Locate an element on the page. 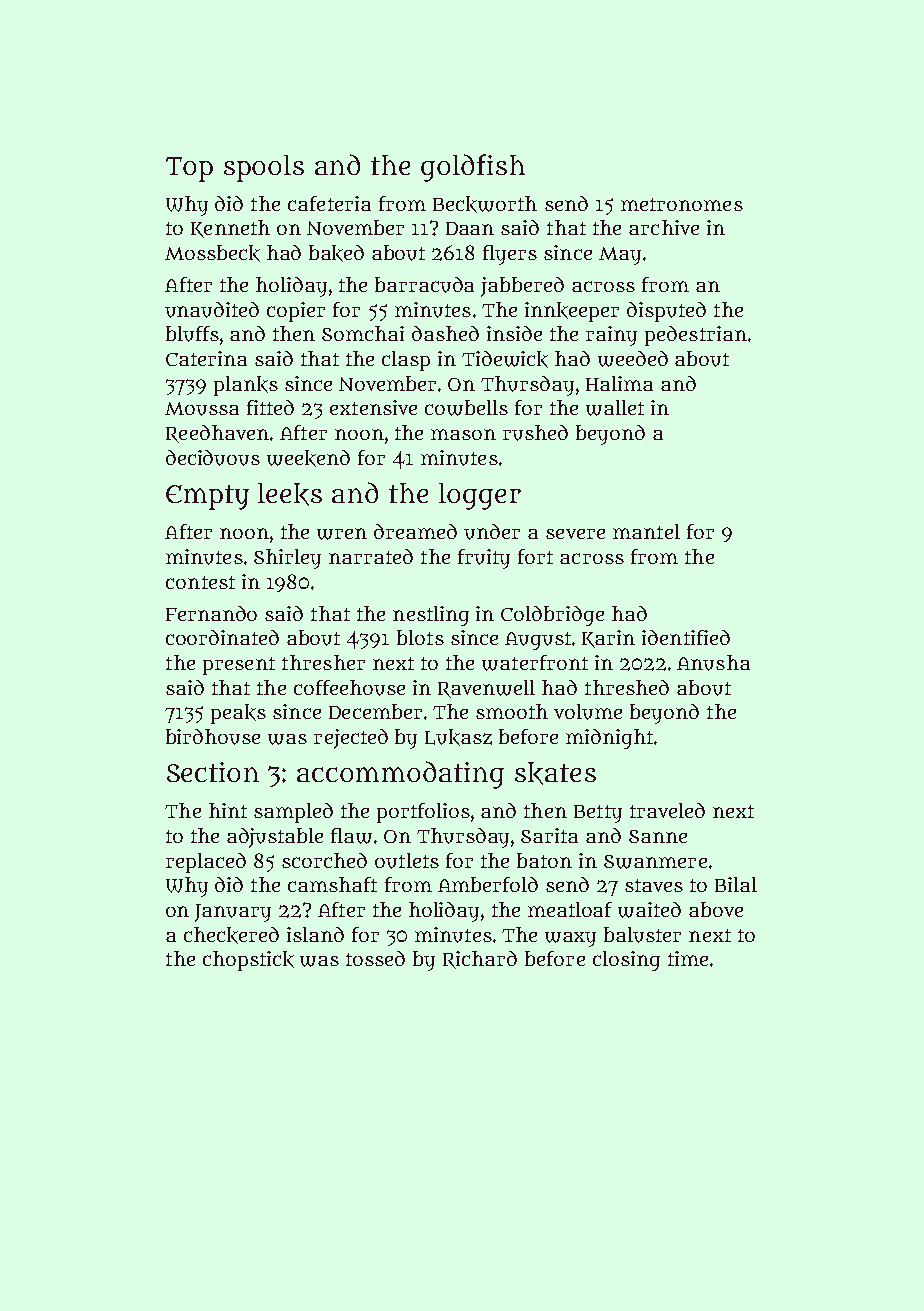  pedestrian is located at coordinates (696, 336).
